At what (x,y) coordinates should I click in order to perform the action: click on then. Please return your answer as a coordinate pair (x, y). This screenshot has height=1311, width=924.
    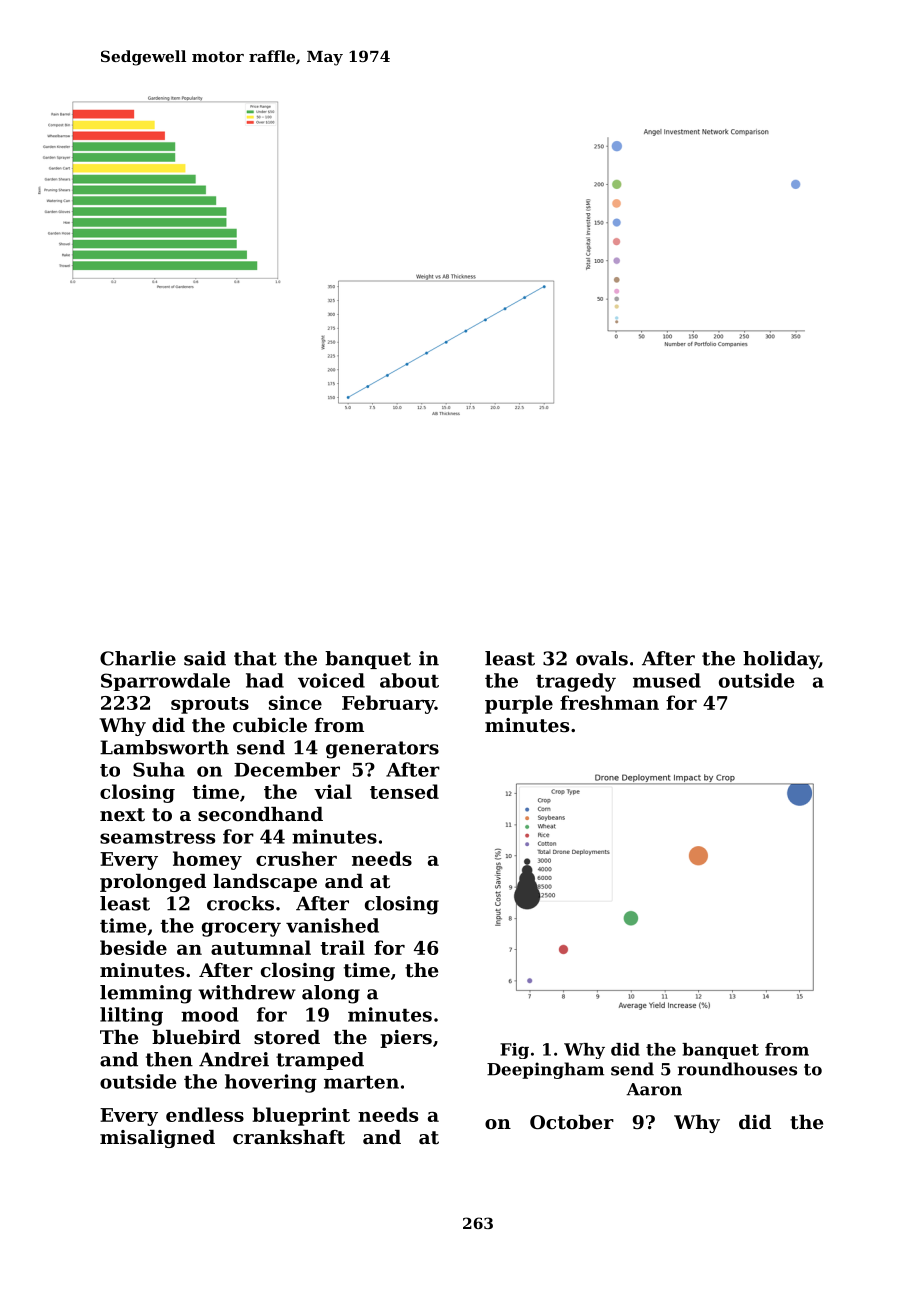
    Looking at the image, I should click on (169, 1059).
